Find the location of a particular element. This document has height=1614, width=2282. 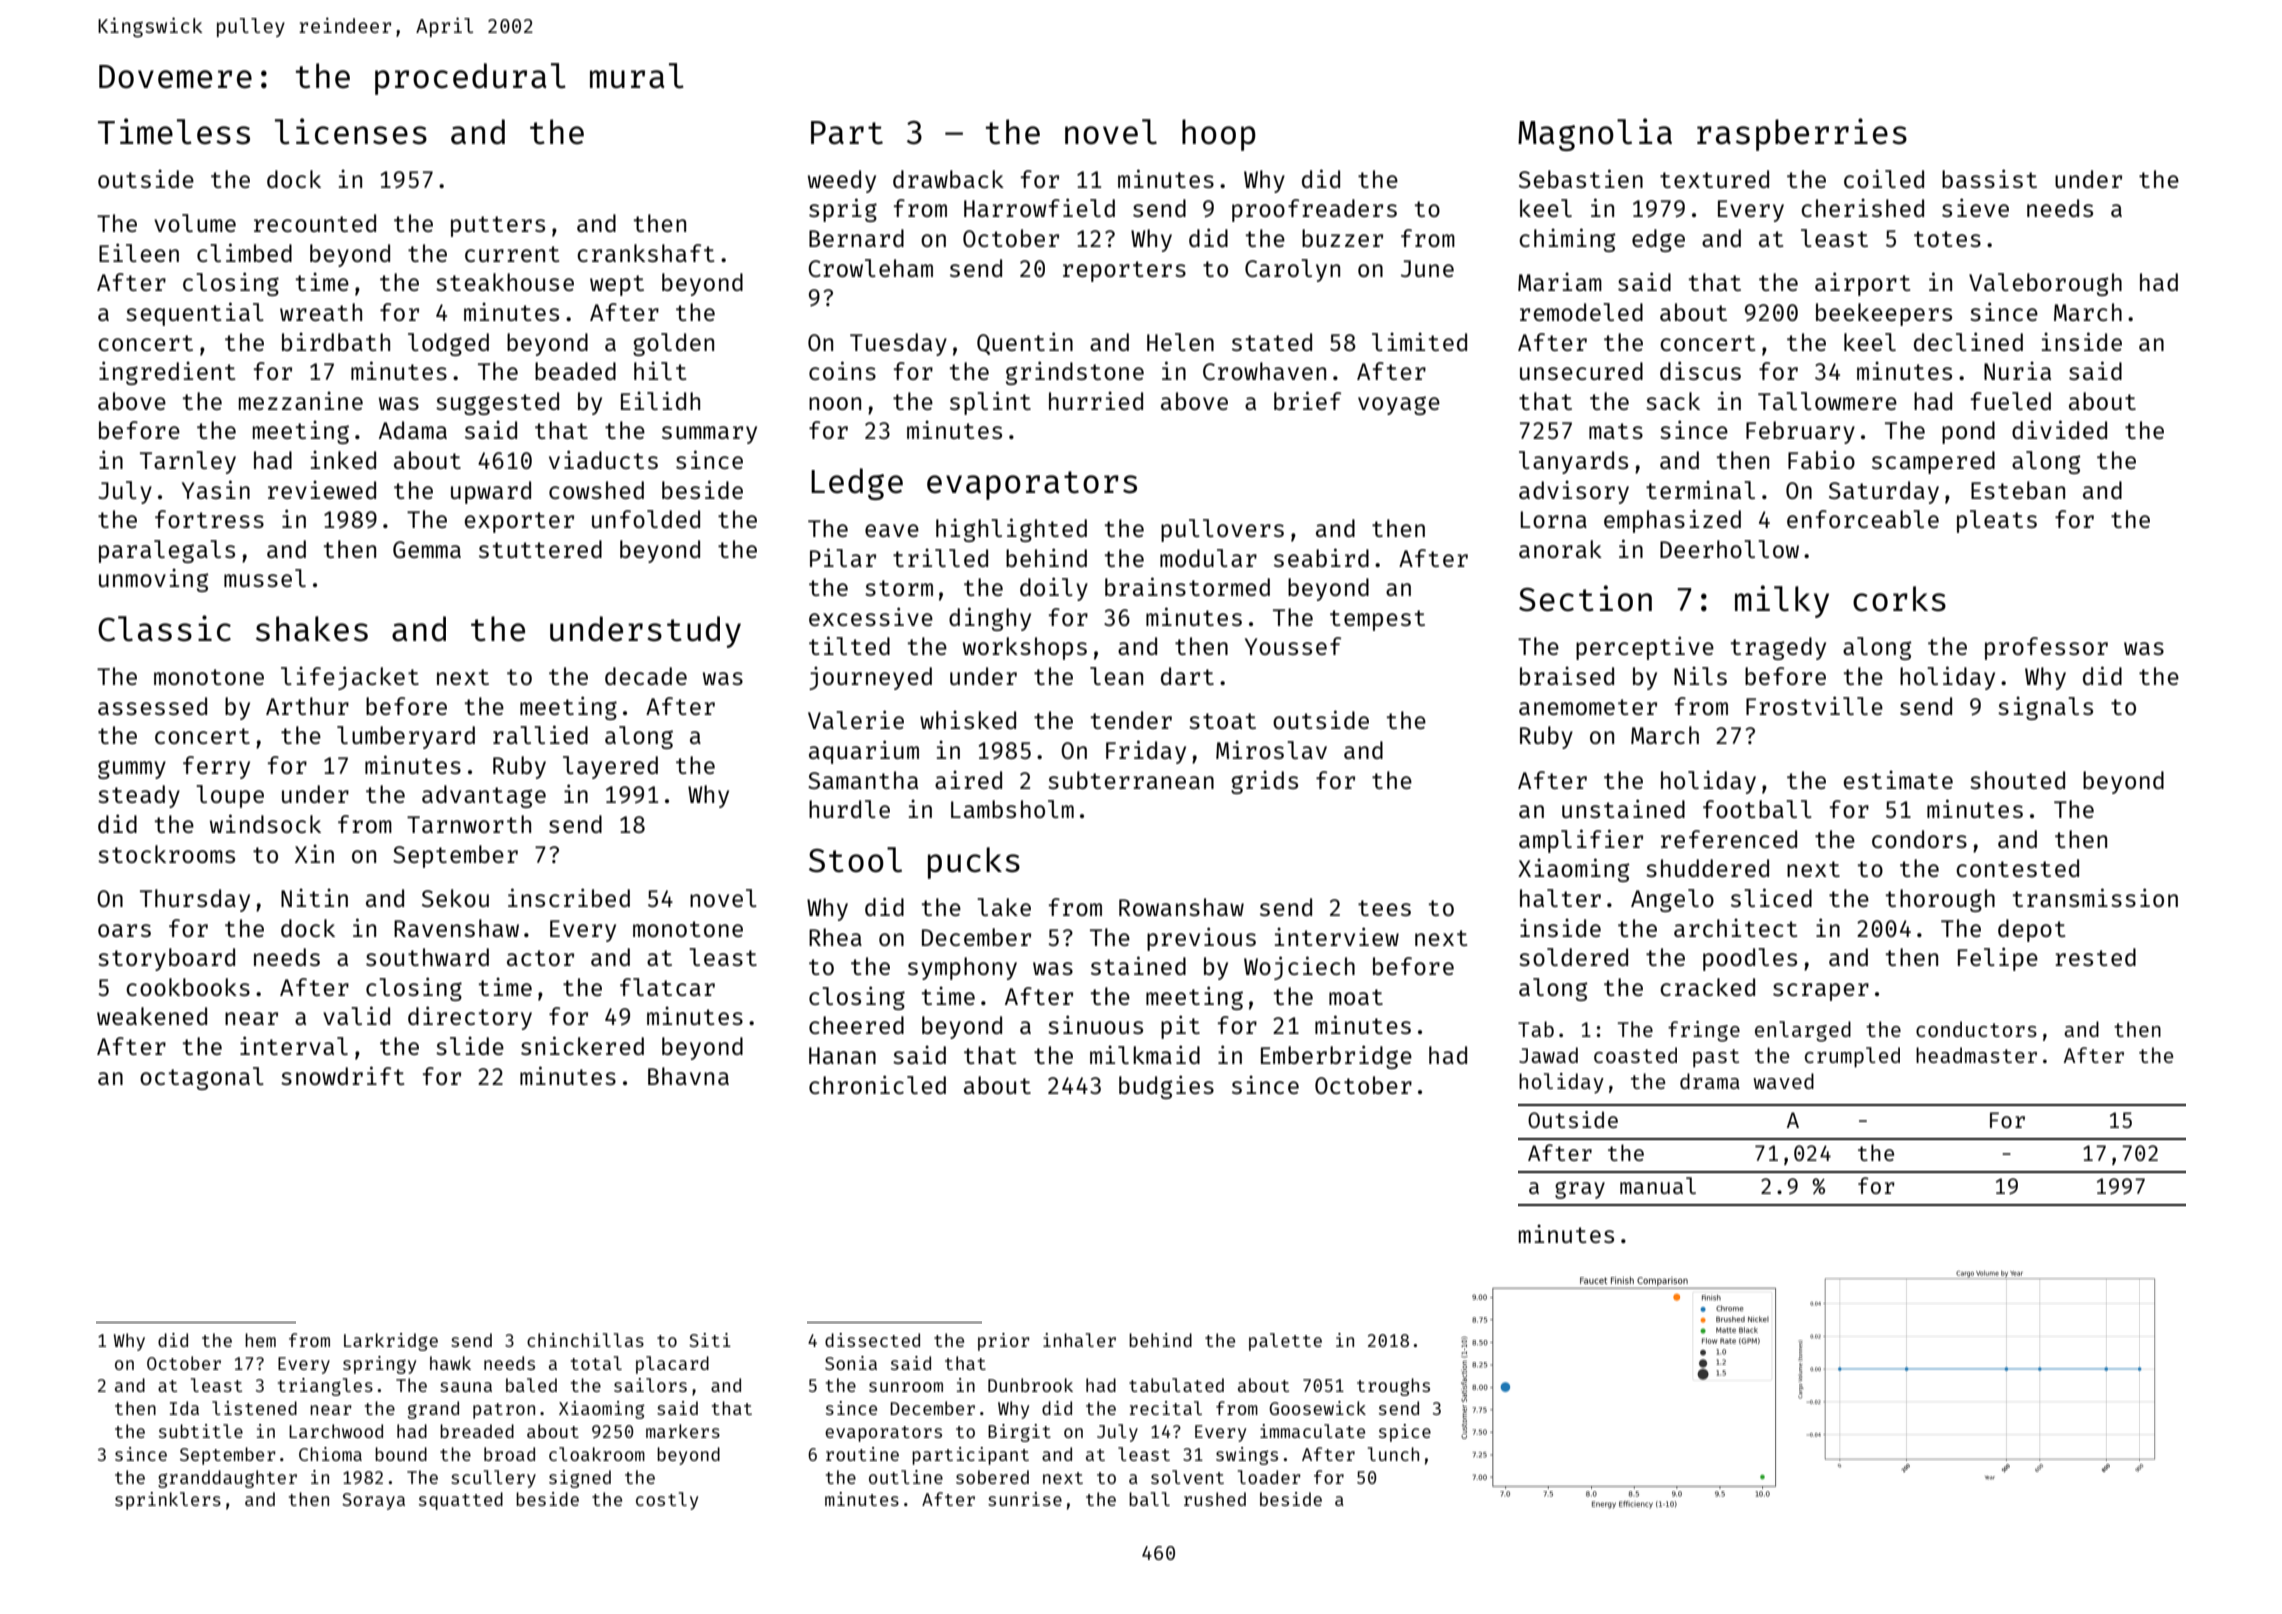

lunch is located at coordinates (1393, 1454).
